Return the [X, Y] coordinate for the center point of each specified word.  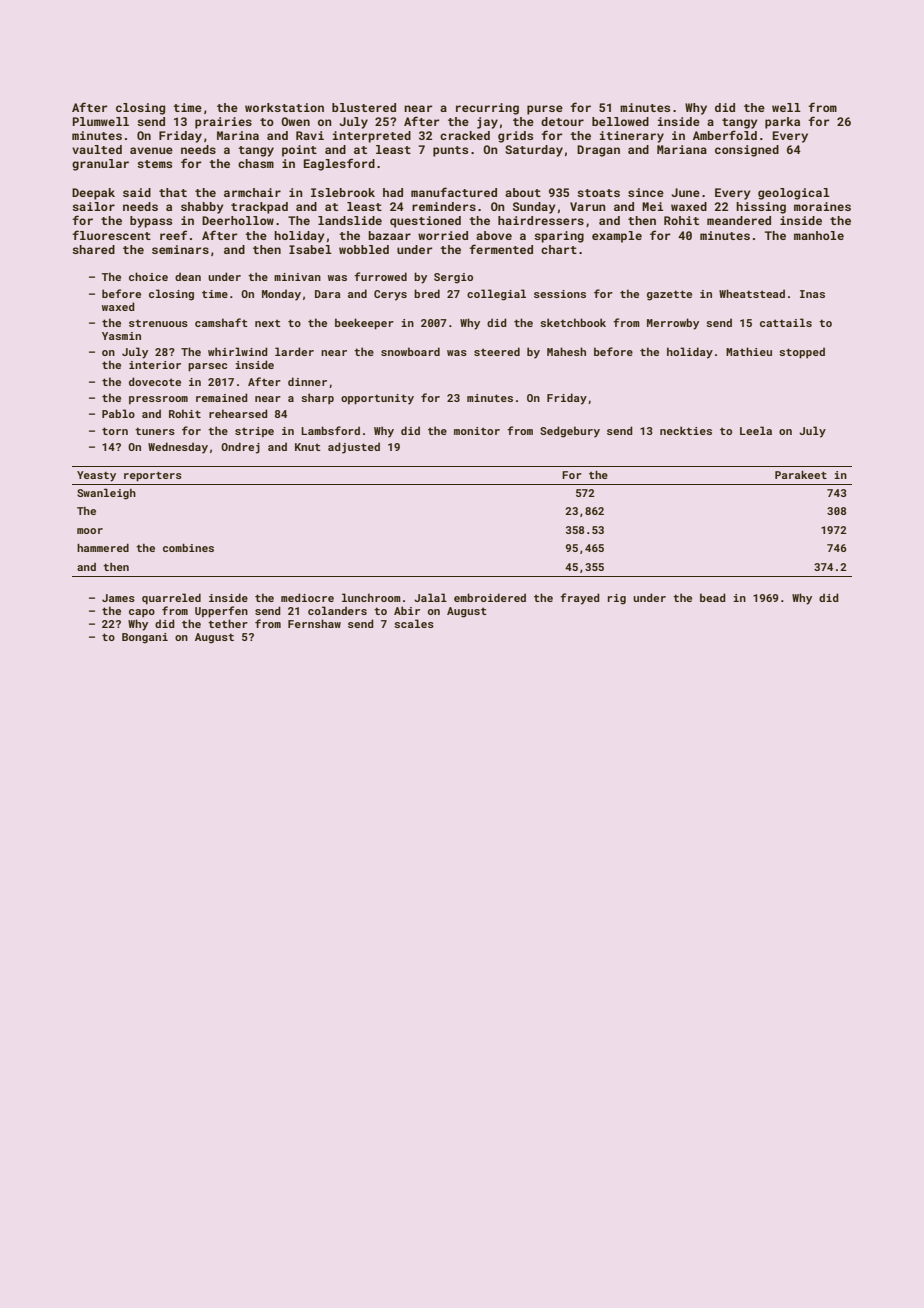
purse [545, 110]
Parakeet [801, 475]
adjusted [354, 448]
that [173, 192]
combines [188, 548]
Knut [308, 447]
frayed [580, 599]
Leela [756, 430]
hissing [761, 208]
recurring [487, 109]
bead [713, 597]
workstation [284, 107]
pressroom [158, 400]
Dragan [598, 151]
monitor [477, 431]
